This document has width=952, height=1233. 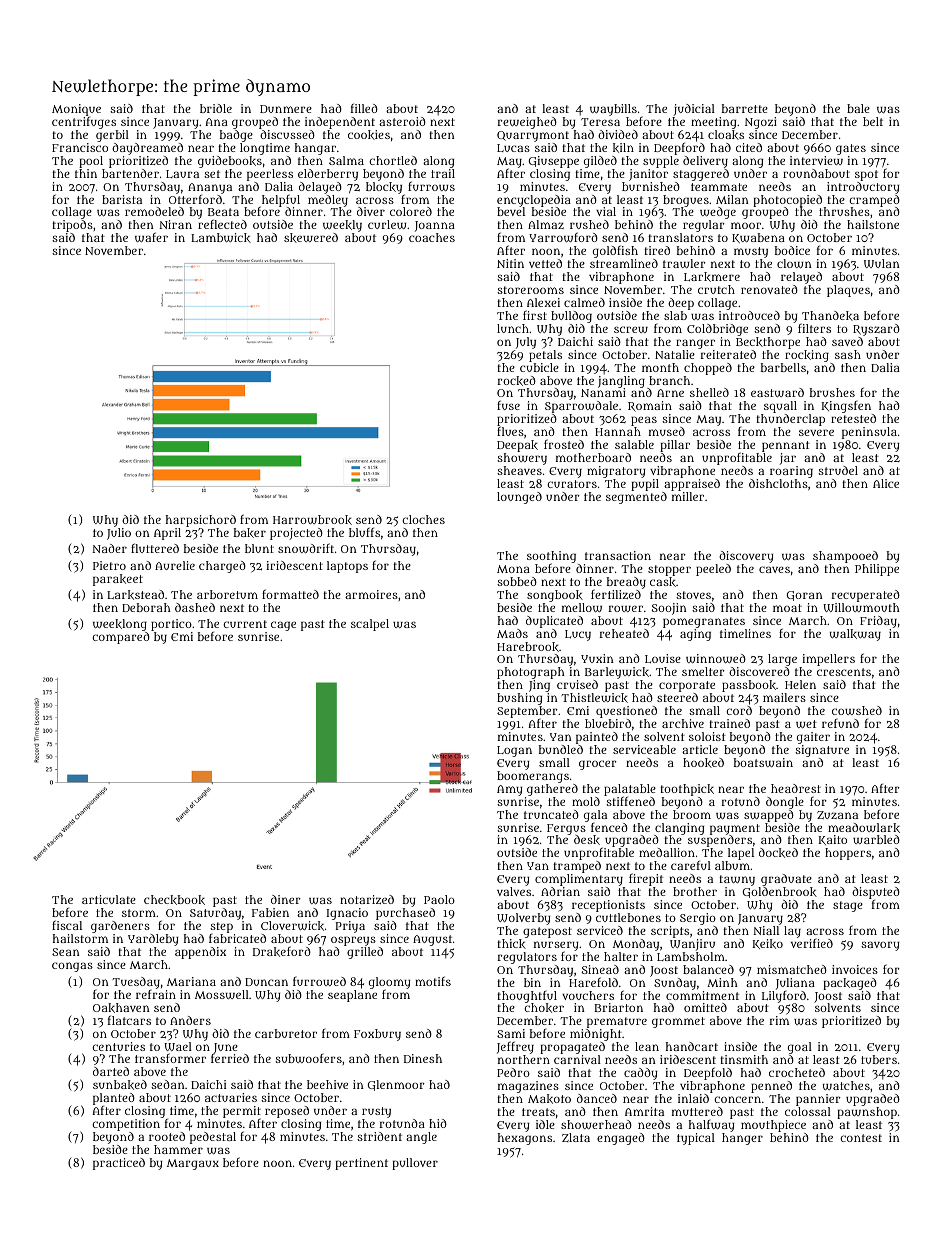 What do you see at coordinates (613, 110) in the document?
I see `waybills` at bounding box center [613, 110].
